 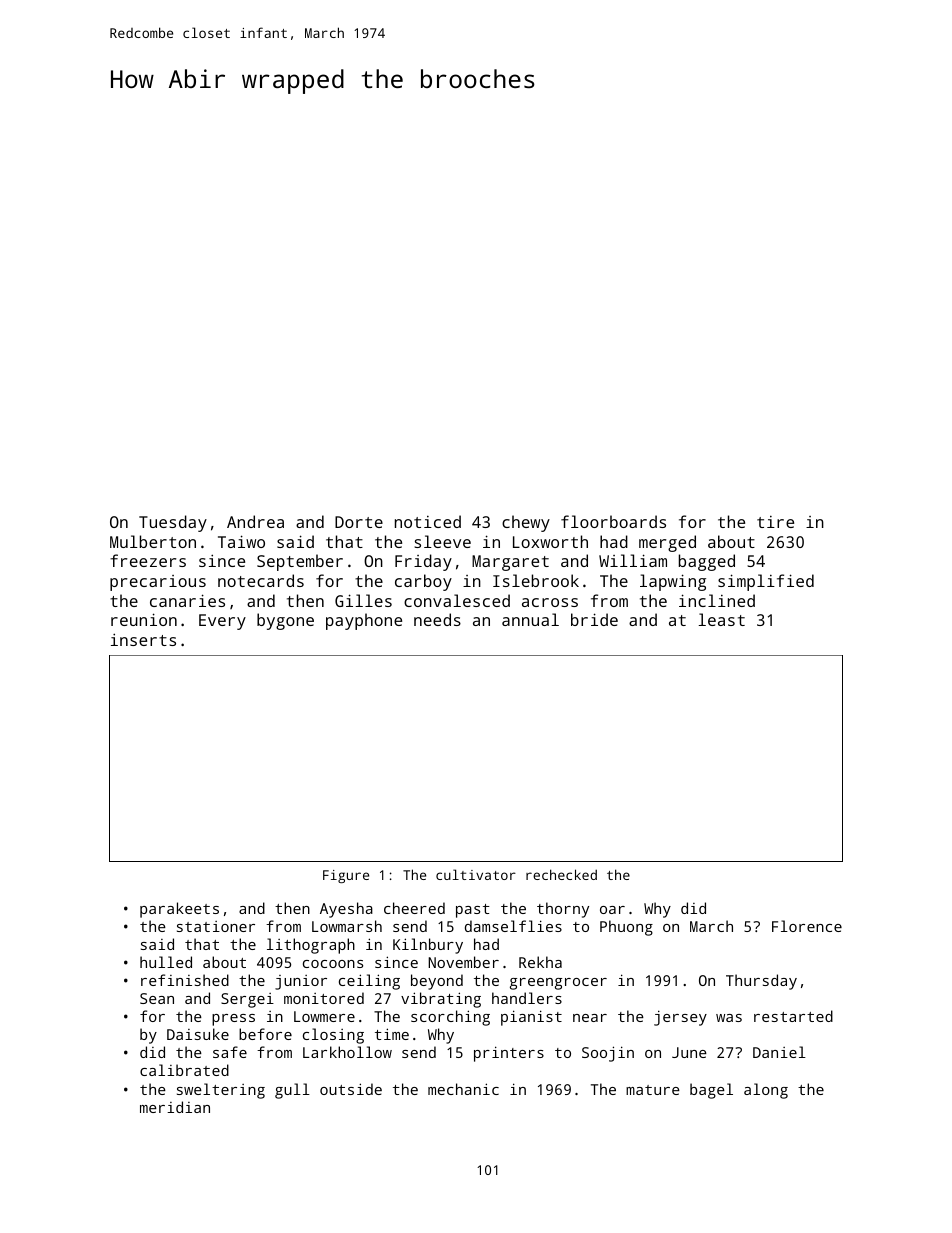 I want to click on bride, so click(x=594, y=619).
